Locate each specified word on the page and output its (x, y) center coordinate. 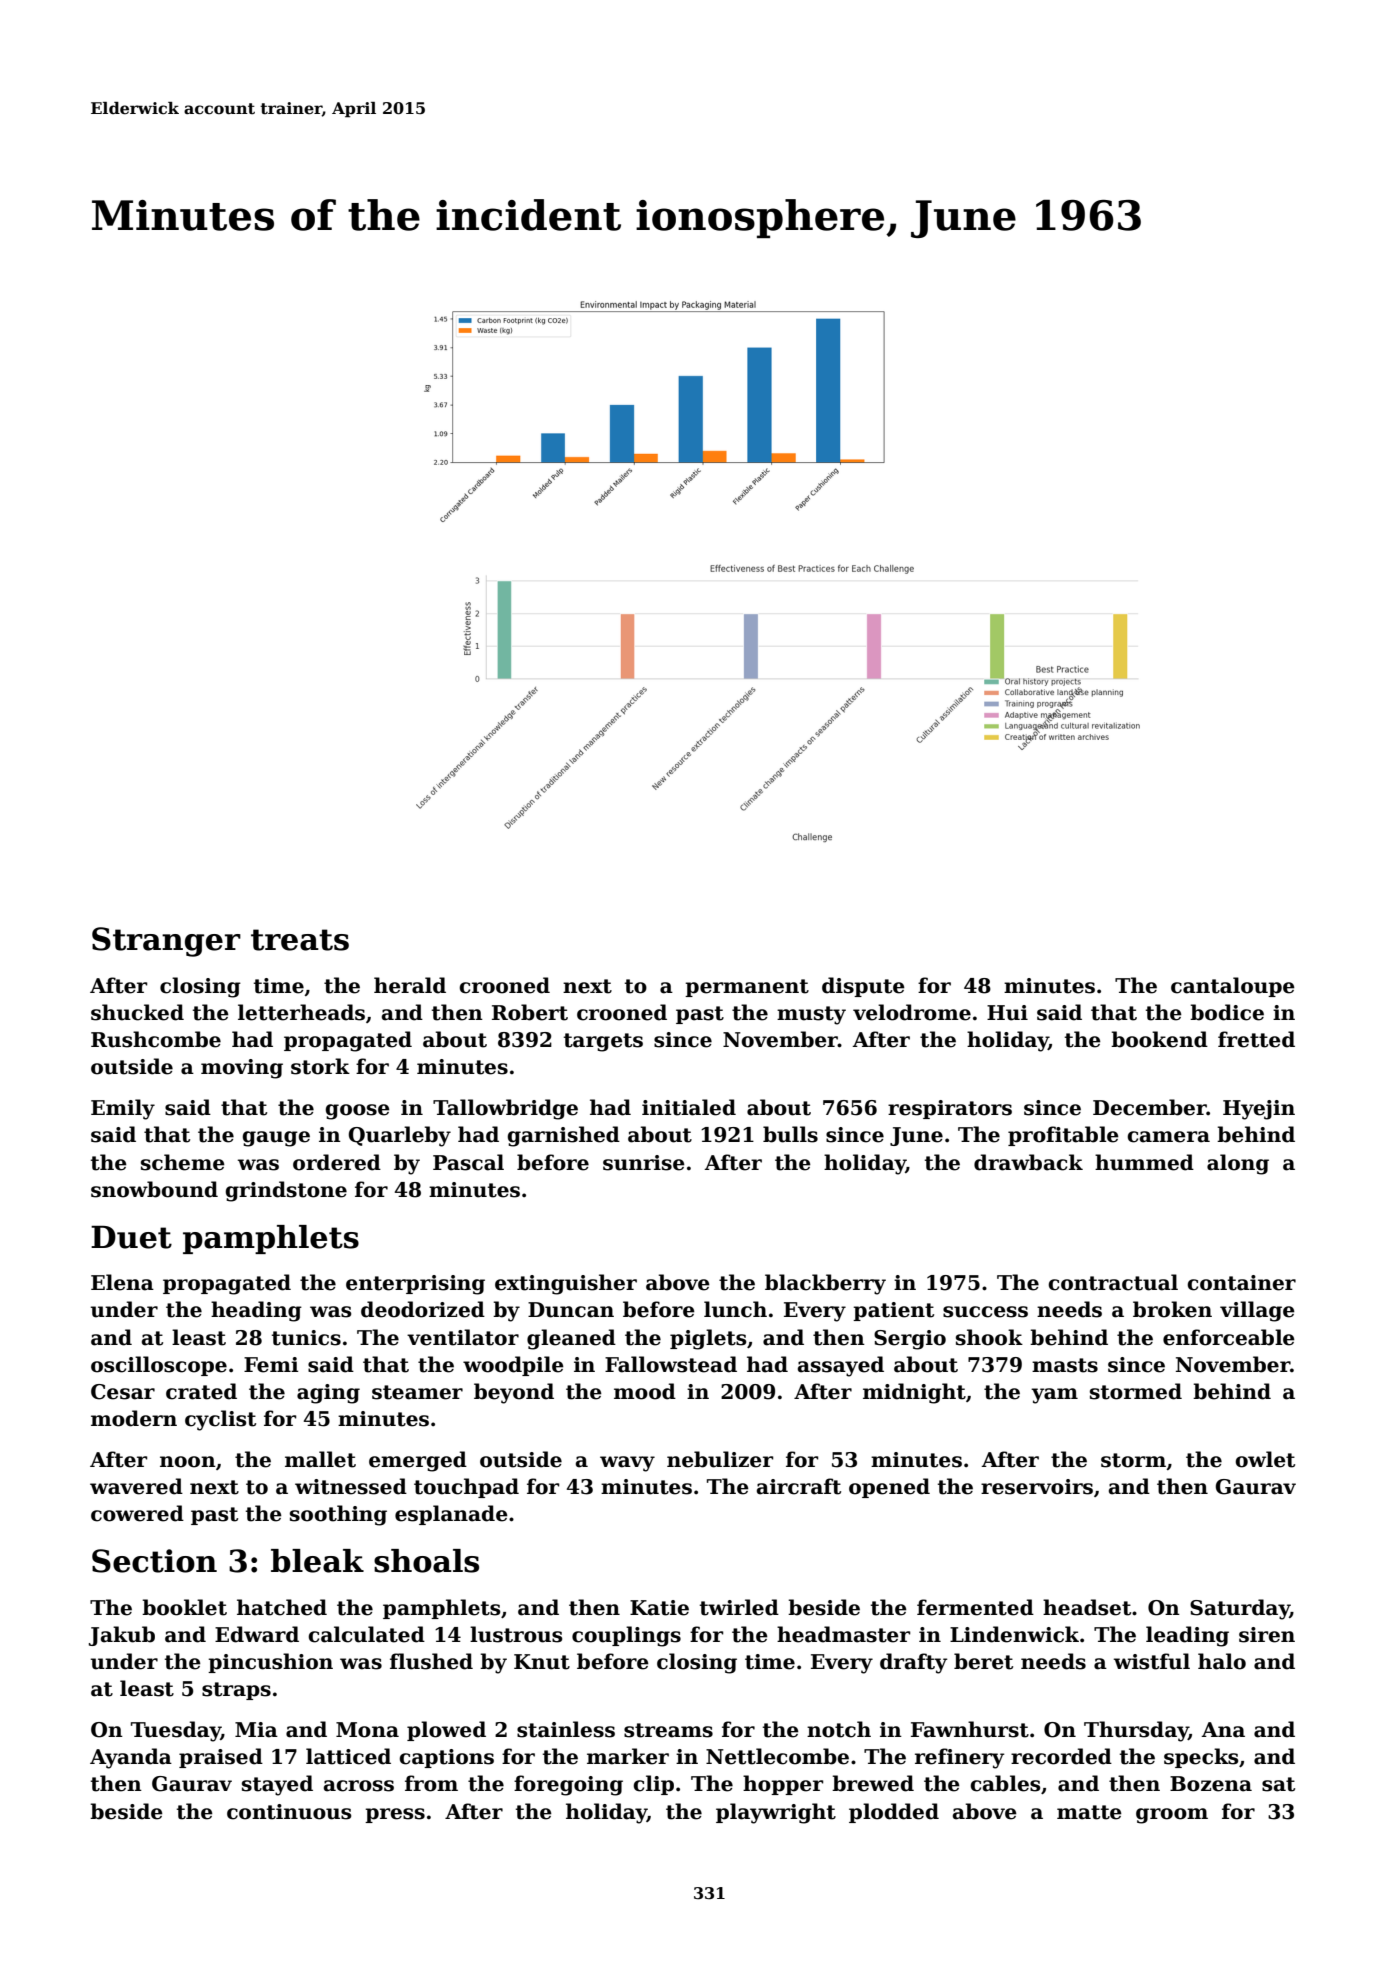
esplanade (451, 1515)
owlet (1265, 1459)
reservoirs (1037, 1487)
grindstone (286, 1191)
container (1241, 1283)
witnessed (351, 1486)
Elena (122, 1282)
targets (603, 1042)
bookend (1159, 1039)
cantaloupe (1233, 987)
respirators (950, 1109)
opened (889, 1488)
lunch (735, 1309)
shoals (426, 1561)
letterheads (301, 1012)
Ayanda (131, 1758)
